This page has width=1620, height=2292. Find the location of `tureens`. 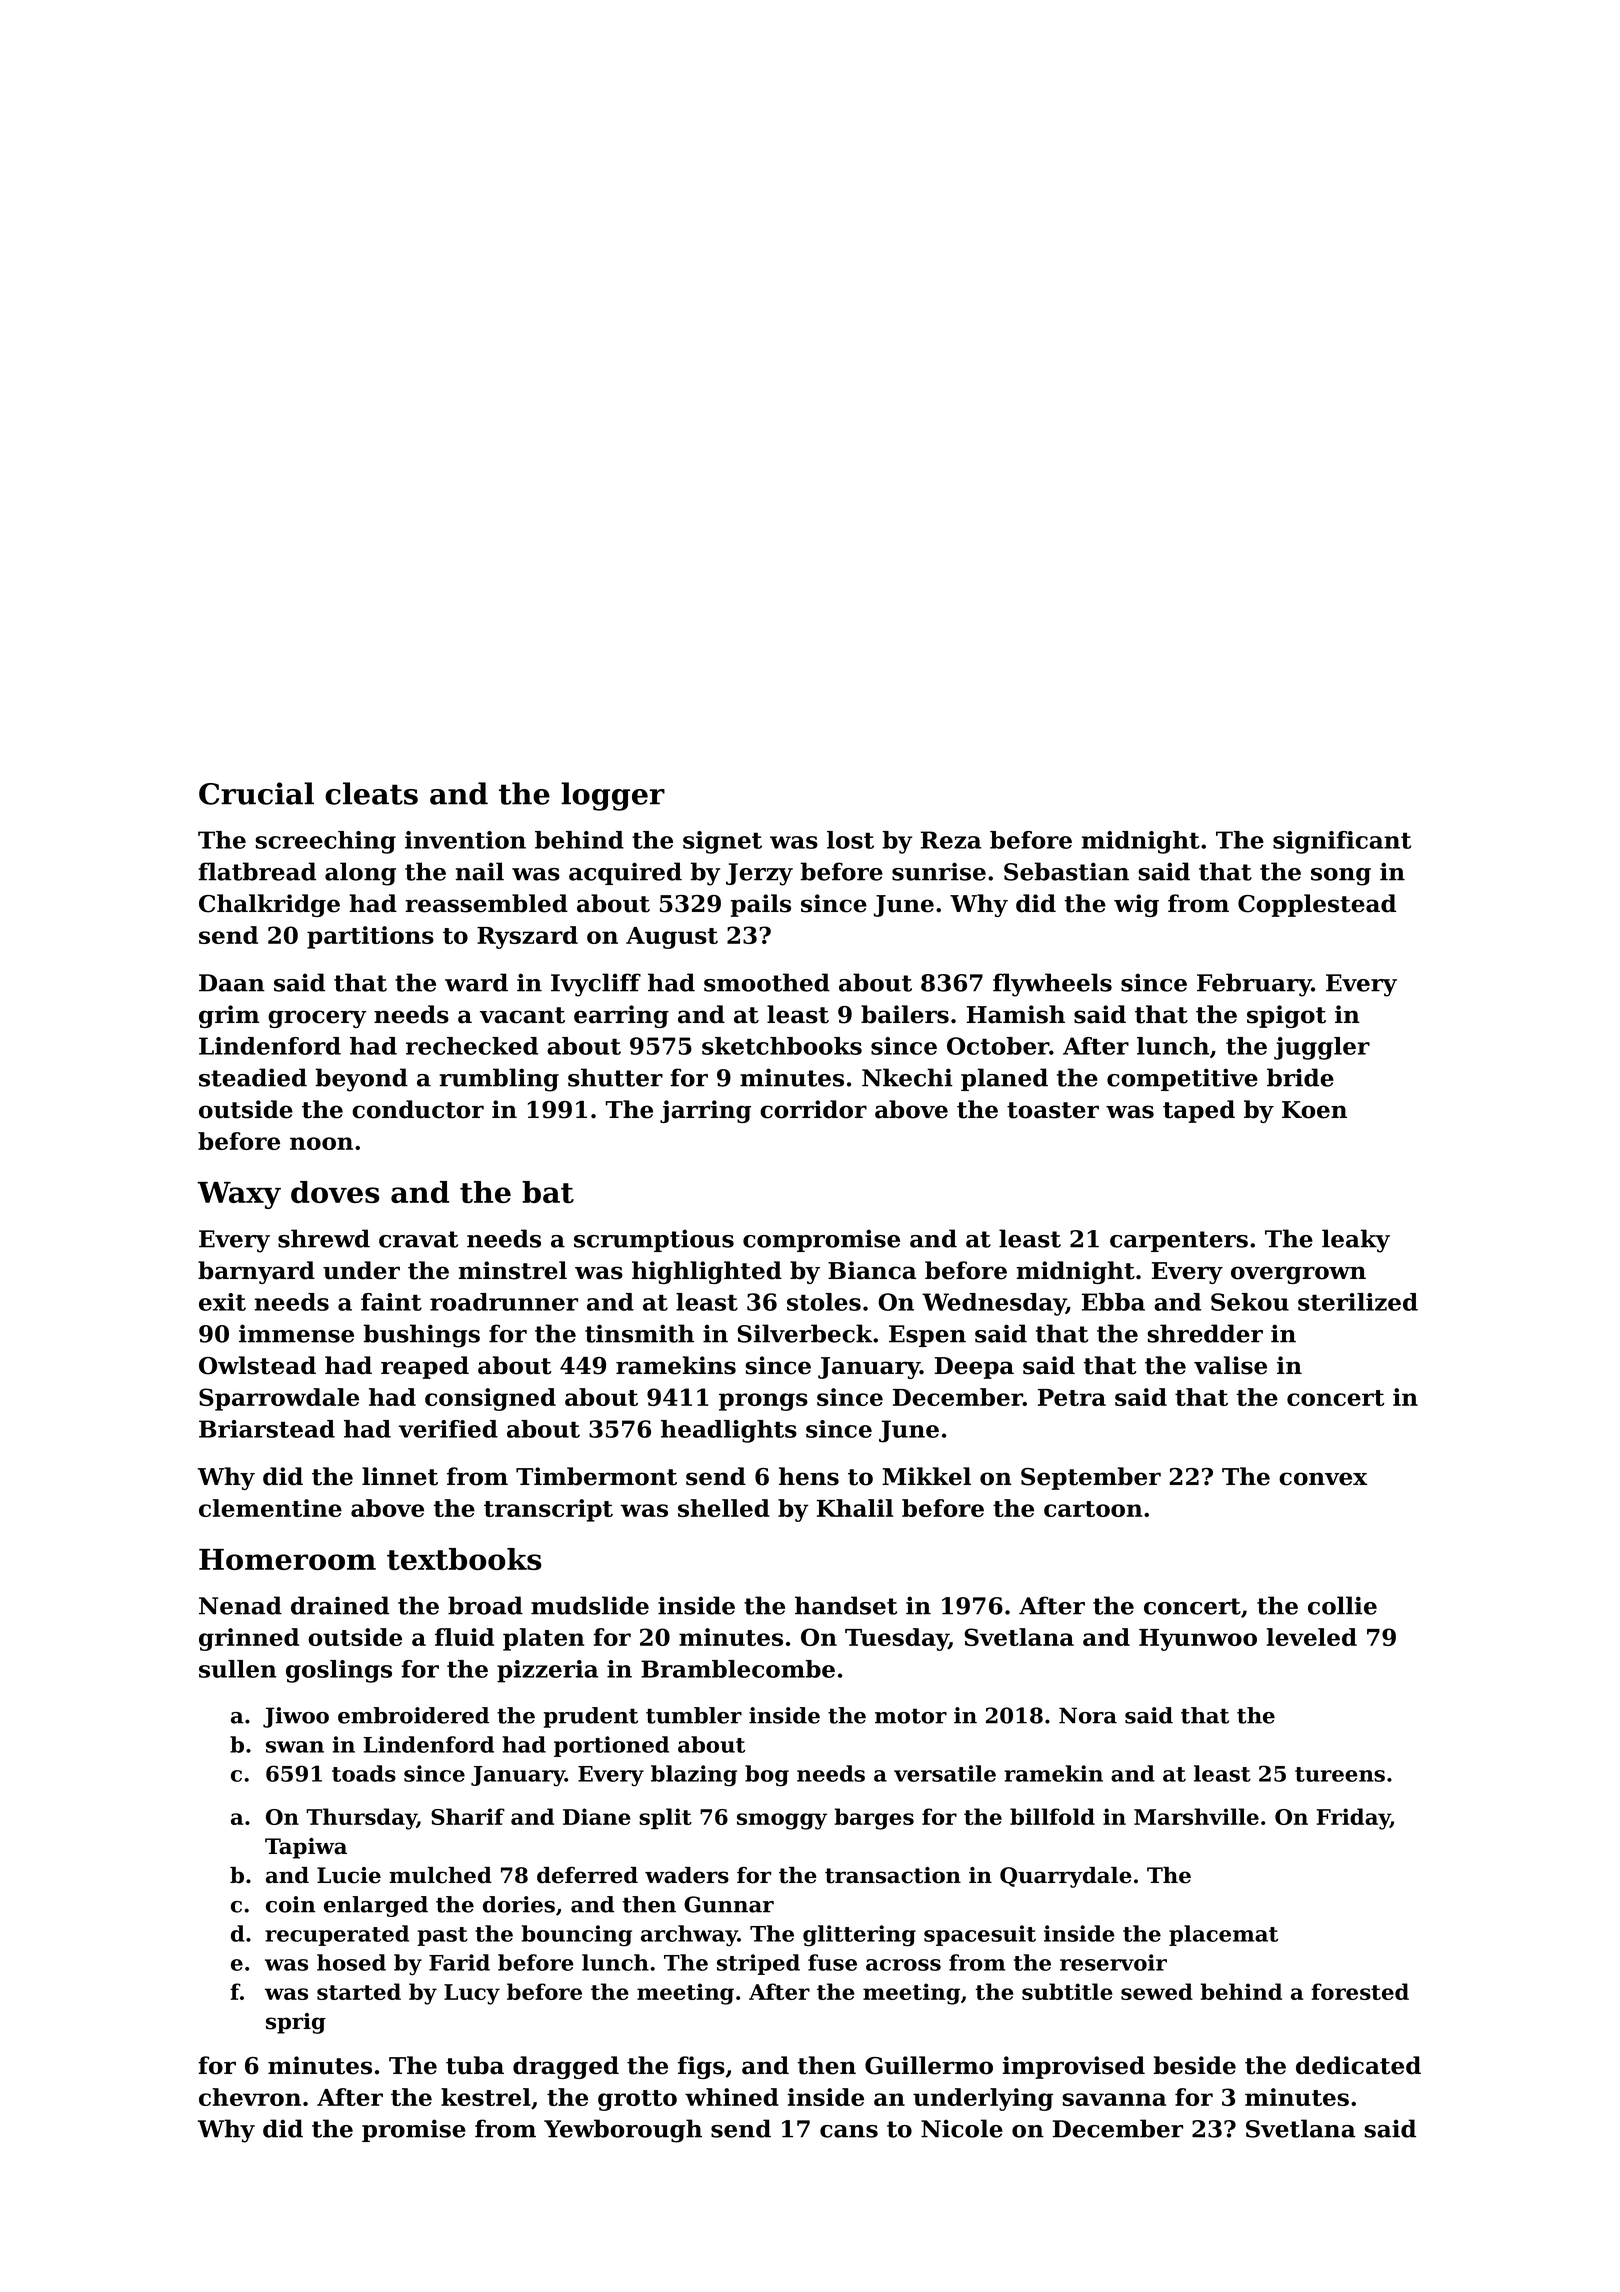

tureens is located at coordinates (1340, 1774).
